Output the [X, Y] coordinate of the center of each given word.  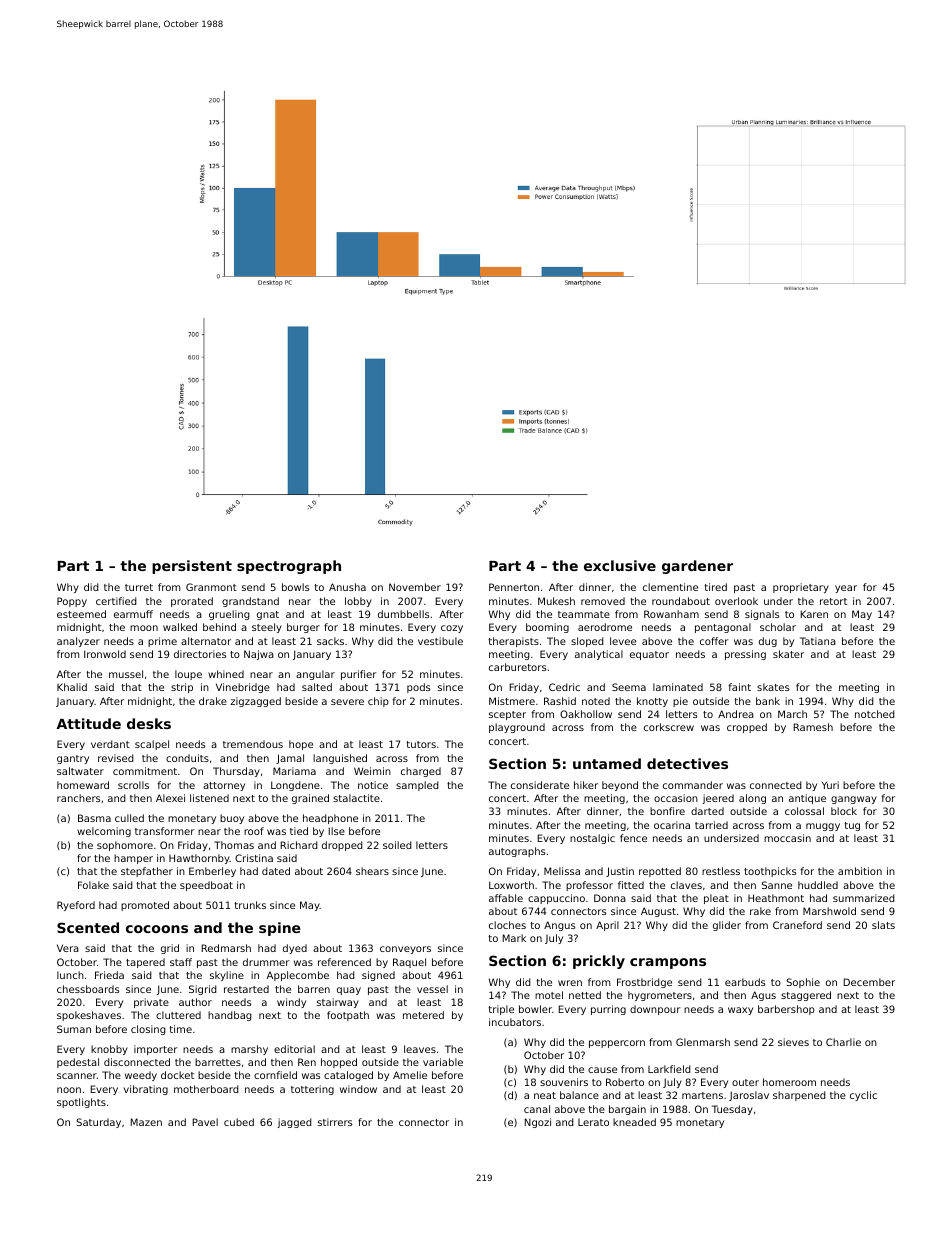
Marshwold [829, 911]
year [846, 589]
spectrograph [289, 567]
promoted [145, 906]
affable [506, 898]
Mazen [146, 1122]
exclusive [620, 565]
